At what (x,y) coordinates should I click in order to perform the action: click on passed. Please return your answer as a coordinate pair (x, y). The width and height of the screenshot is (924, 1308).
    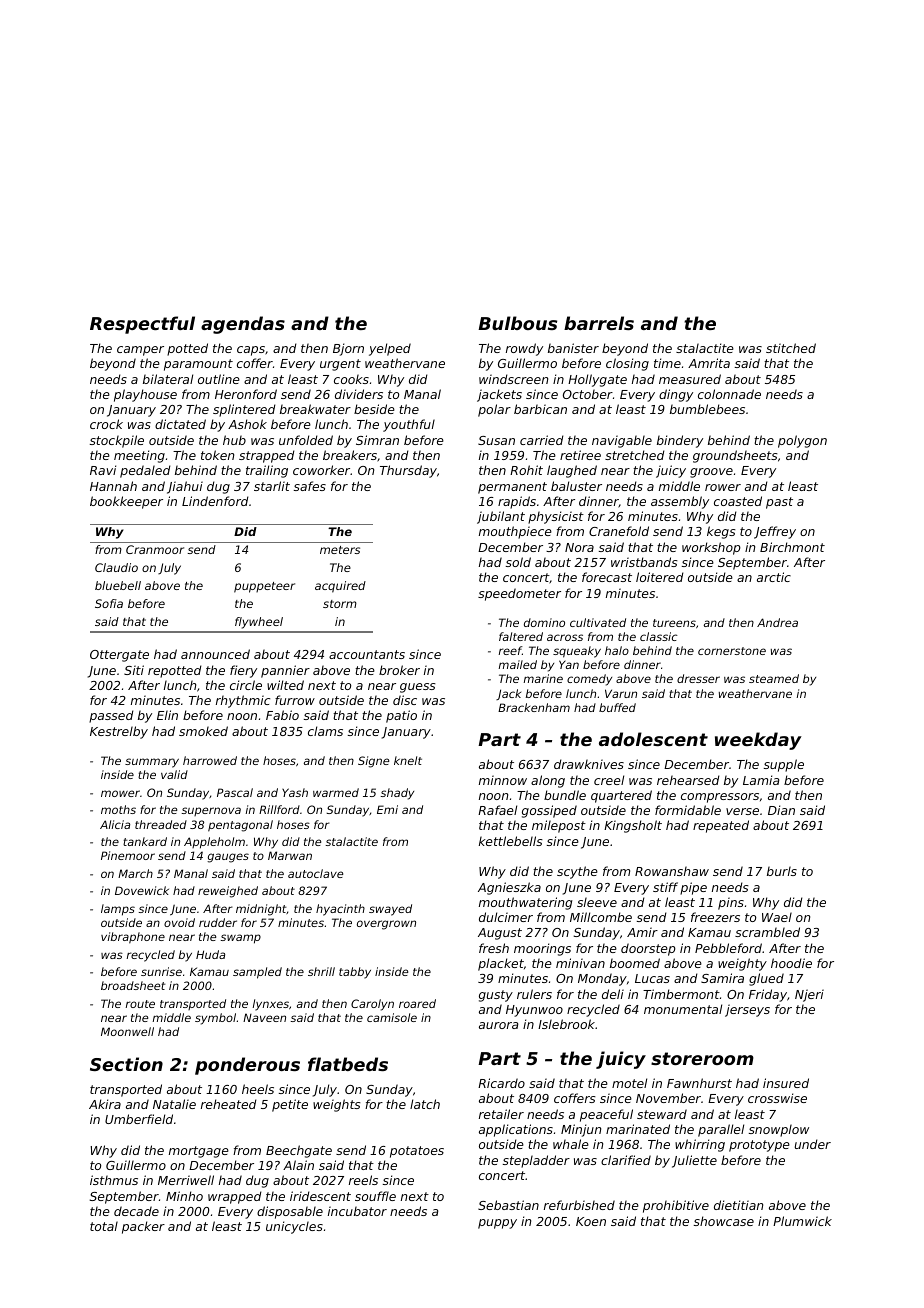
    Looking at the image, I should click on (111, 716).
